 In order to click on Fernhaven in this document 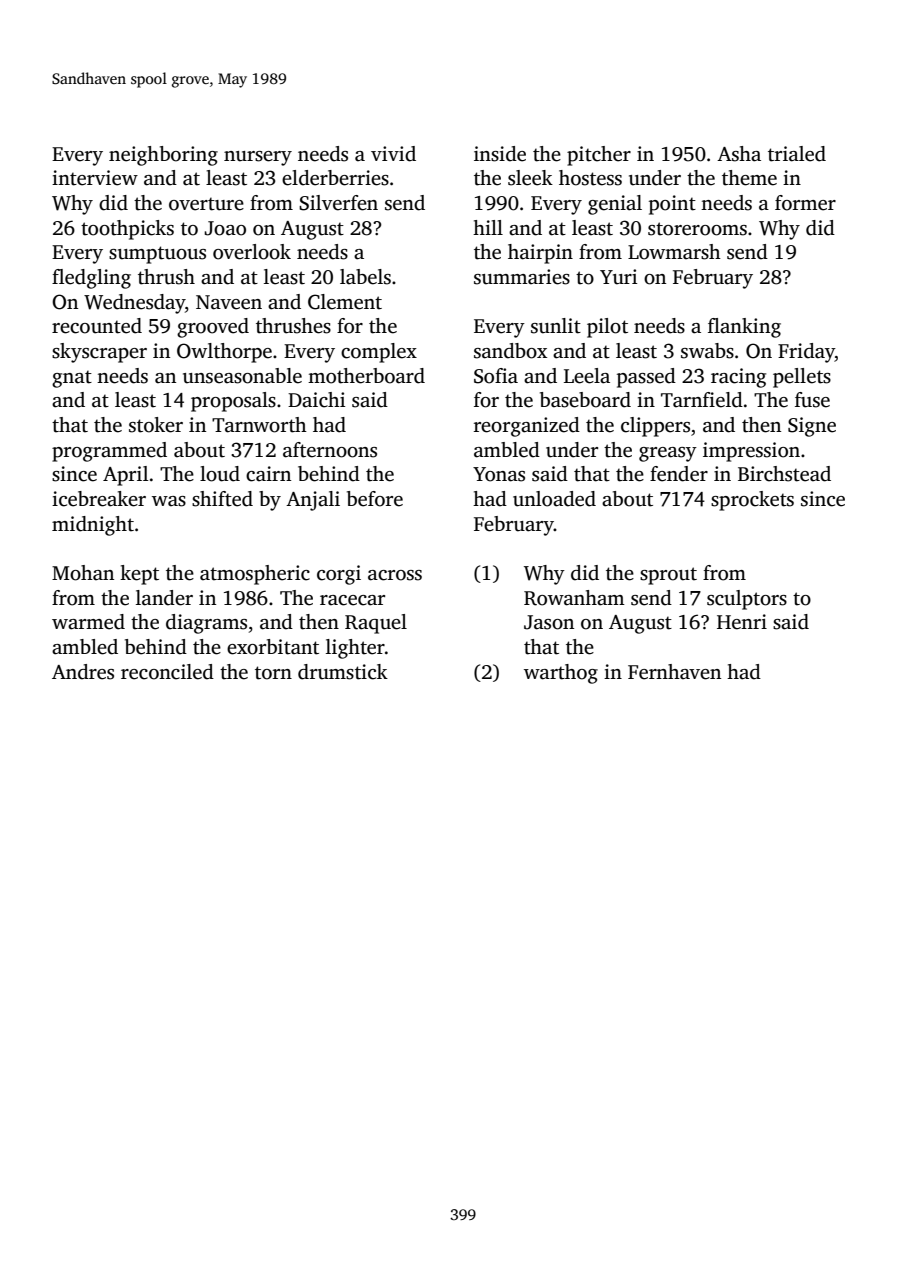, I will do `click(674, 672)`.
